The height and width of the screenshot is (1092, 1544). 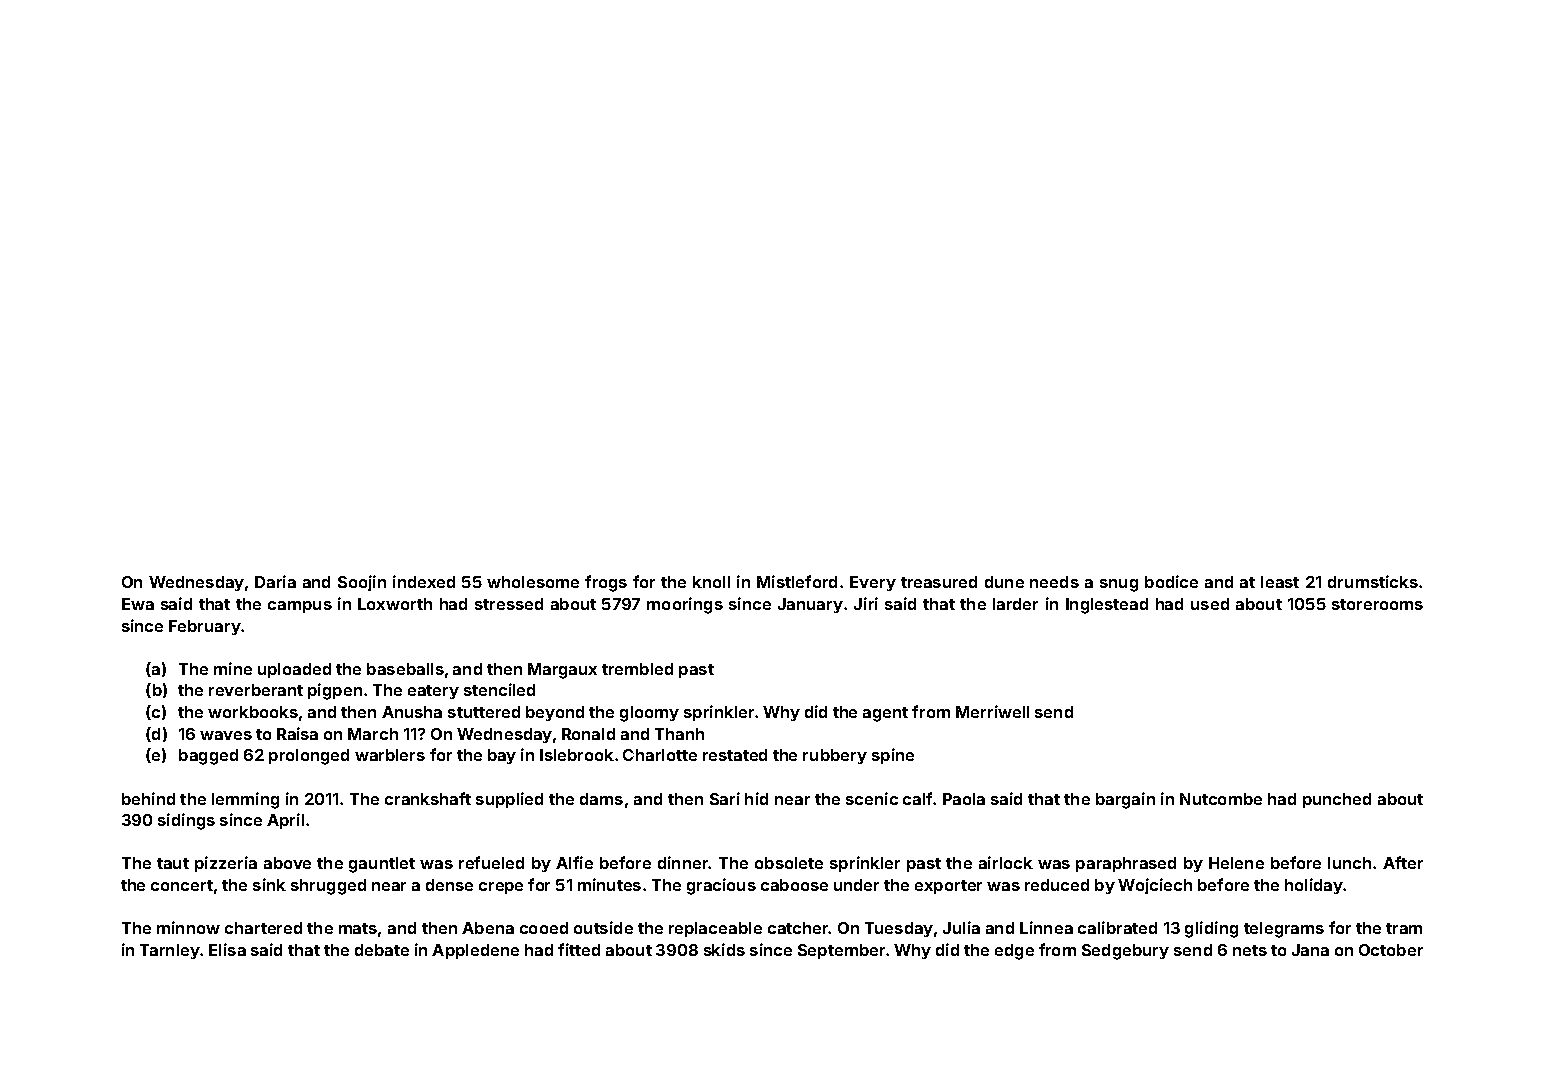 I want to click on bargain, so click(x=1125, y=800).
